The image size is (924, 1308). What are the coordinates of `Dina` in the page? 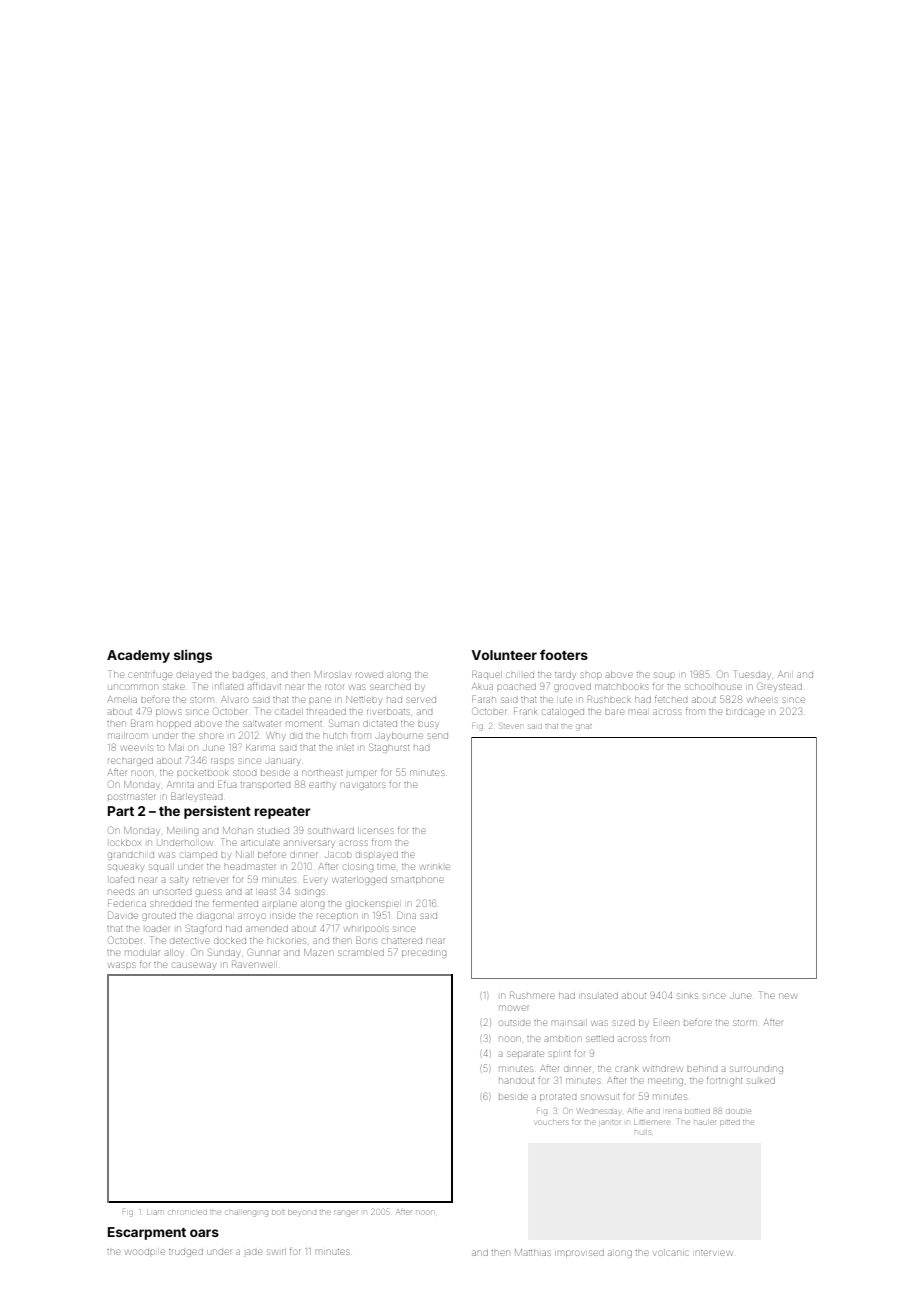 It's located at (406, 915).
